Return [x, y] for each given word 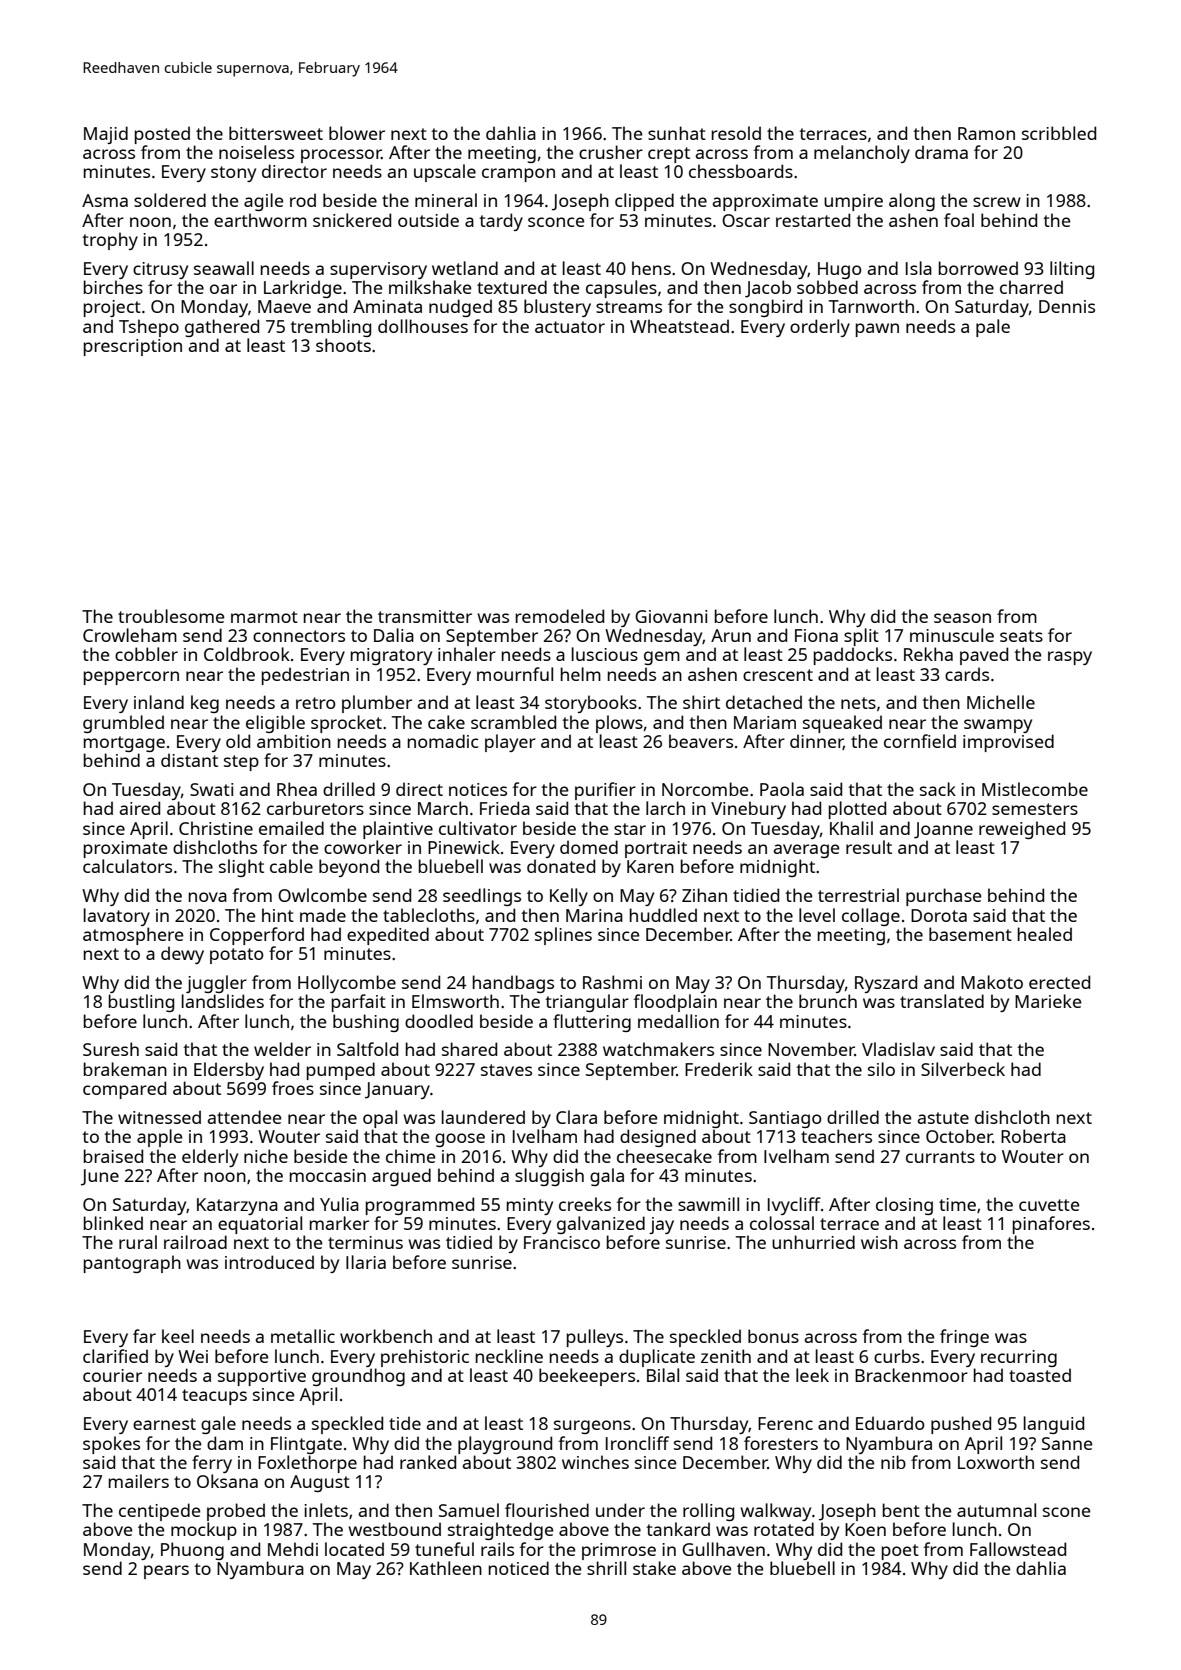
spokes [111, 1445]
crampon [518, 175]
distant [189, 760]
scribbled [1059, 133]
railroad [195, 1242]
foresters [781, 1443]
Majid [106, 135]
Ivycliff [794, 1206]
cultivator [478, 828]
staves [506, 1070]
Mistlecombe [1035, 789]
